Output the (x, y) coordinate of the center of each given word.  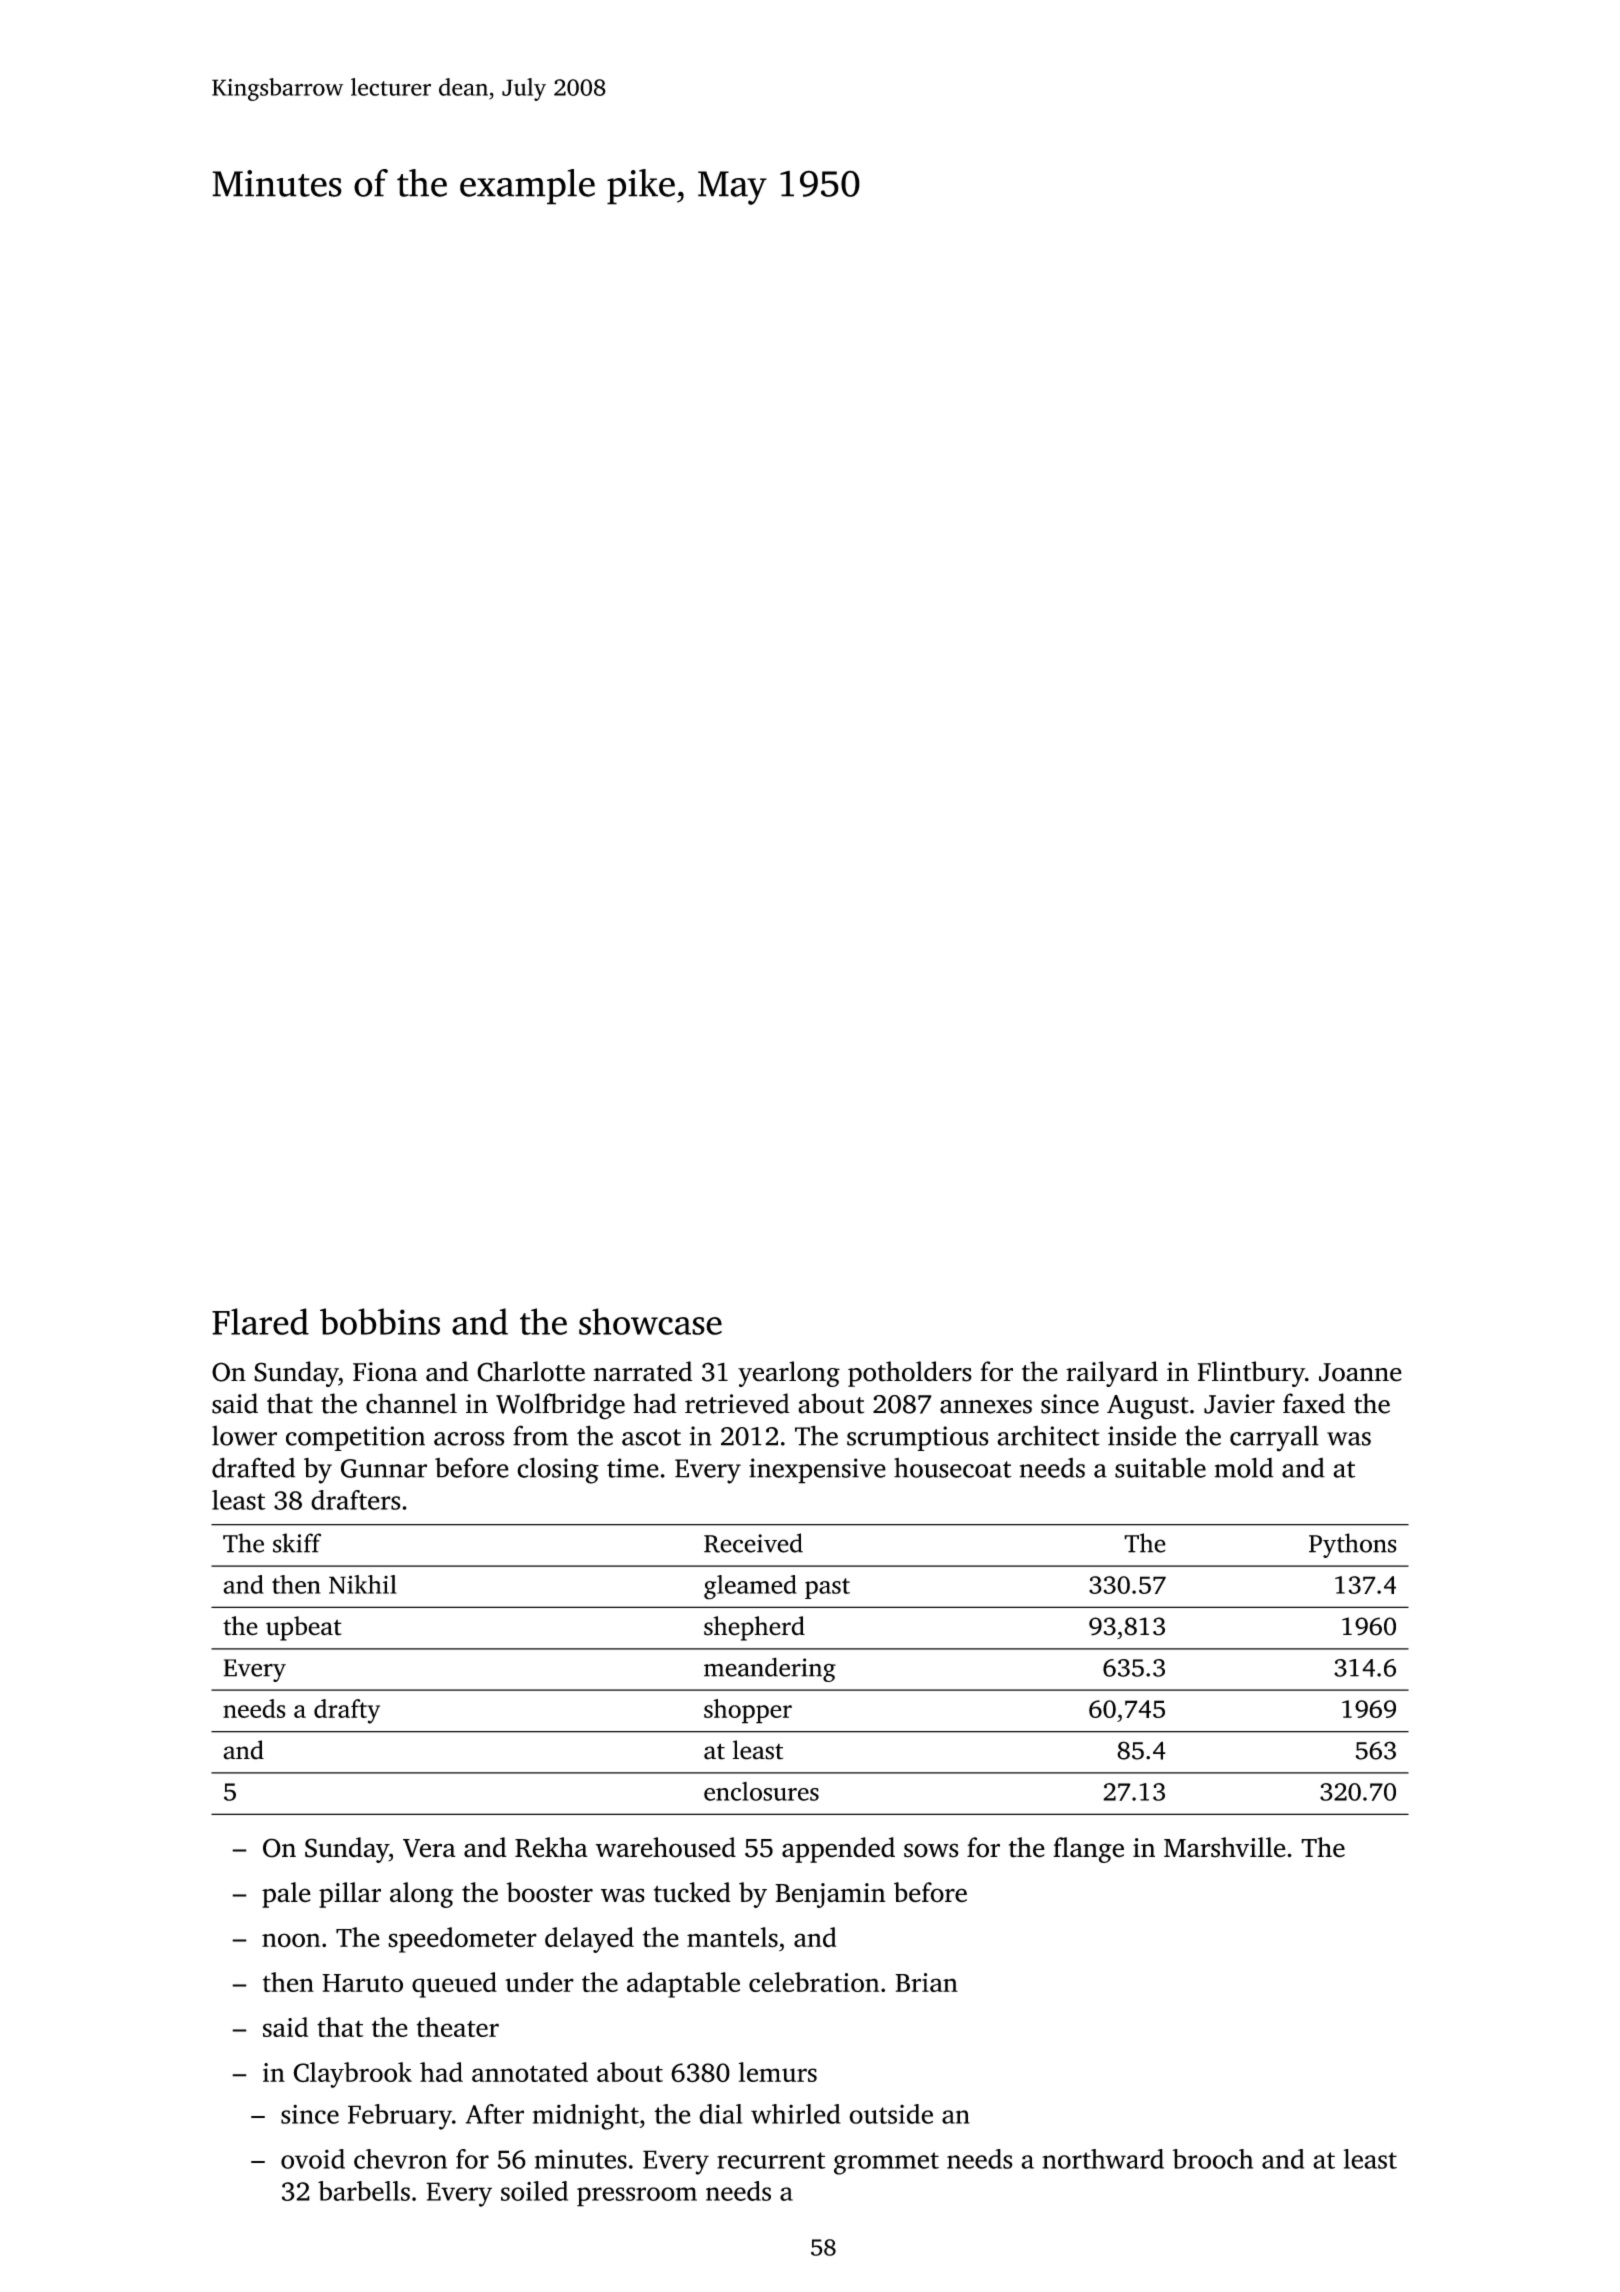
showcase (650, 1321)
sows (931, 1850)
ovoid (313, 2159)
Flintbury (1251, 1374)
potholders (910, 1374)
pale (286, 1895)
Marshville (1225, 1847)
